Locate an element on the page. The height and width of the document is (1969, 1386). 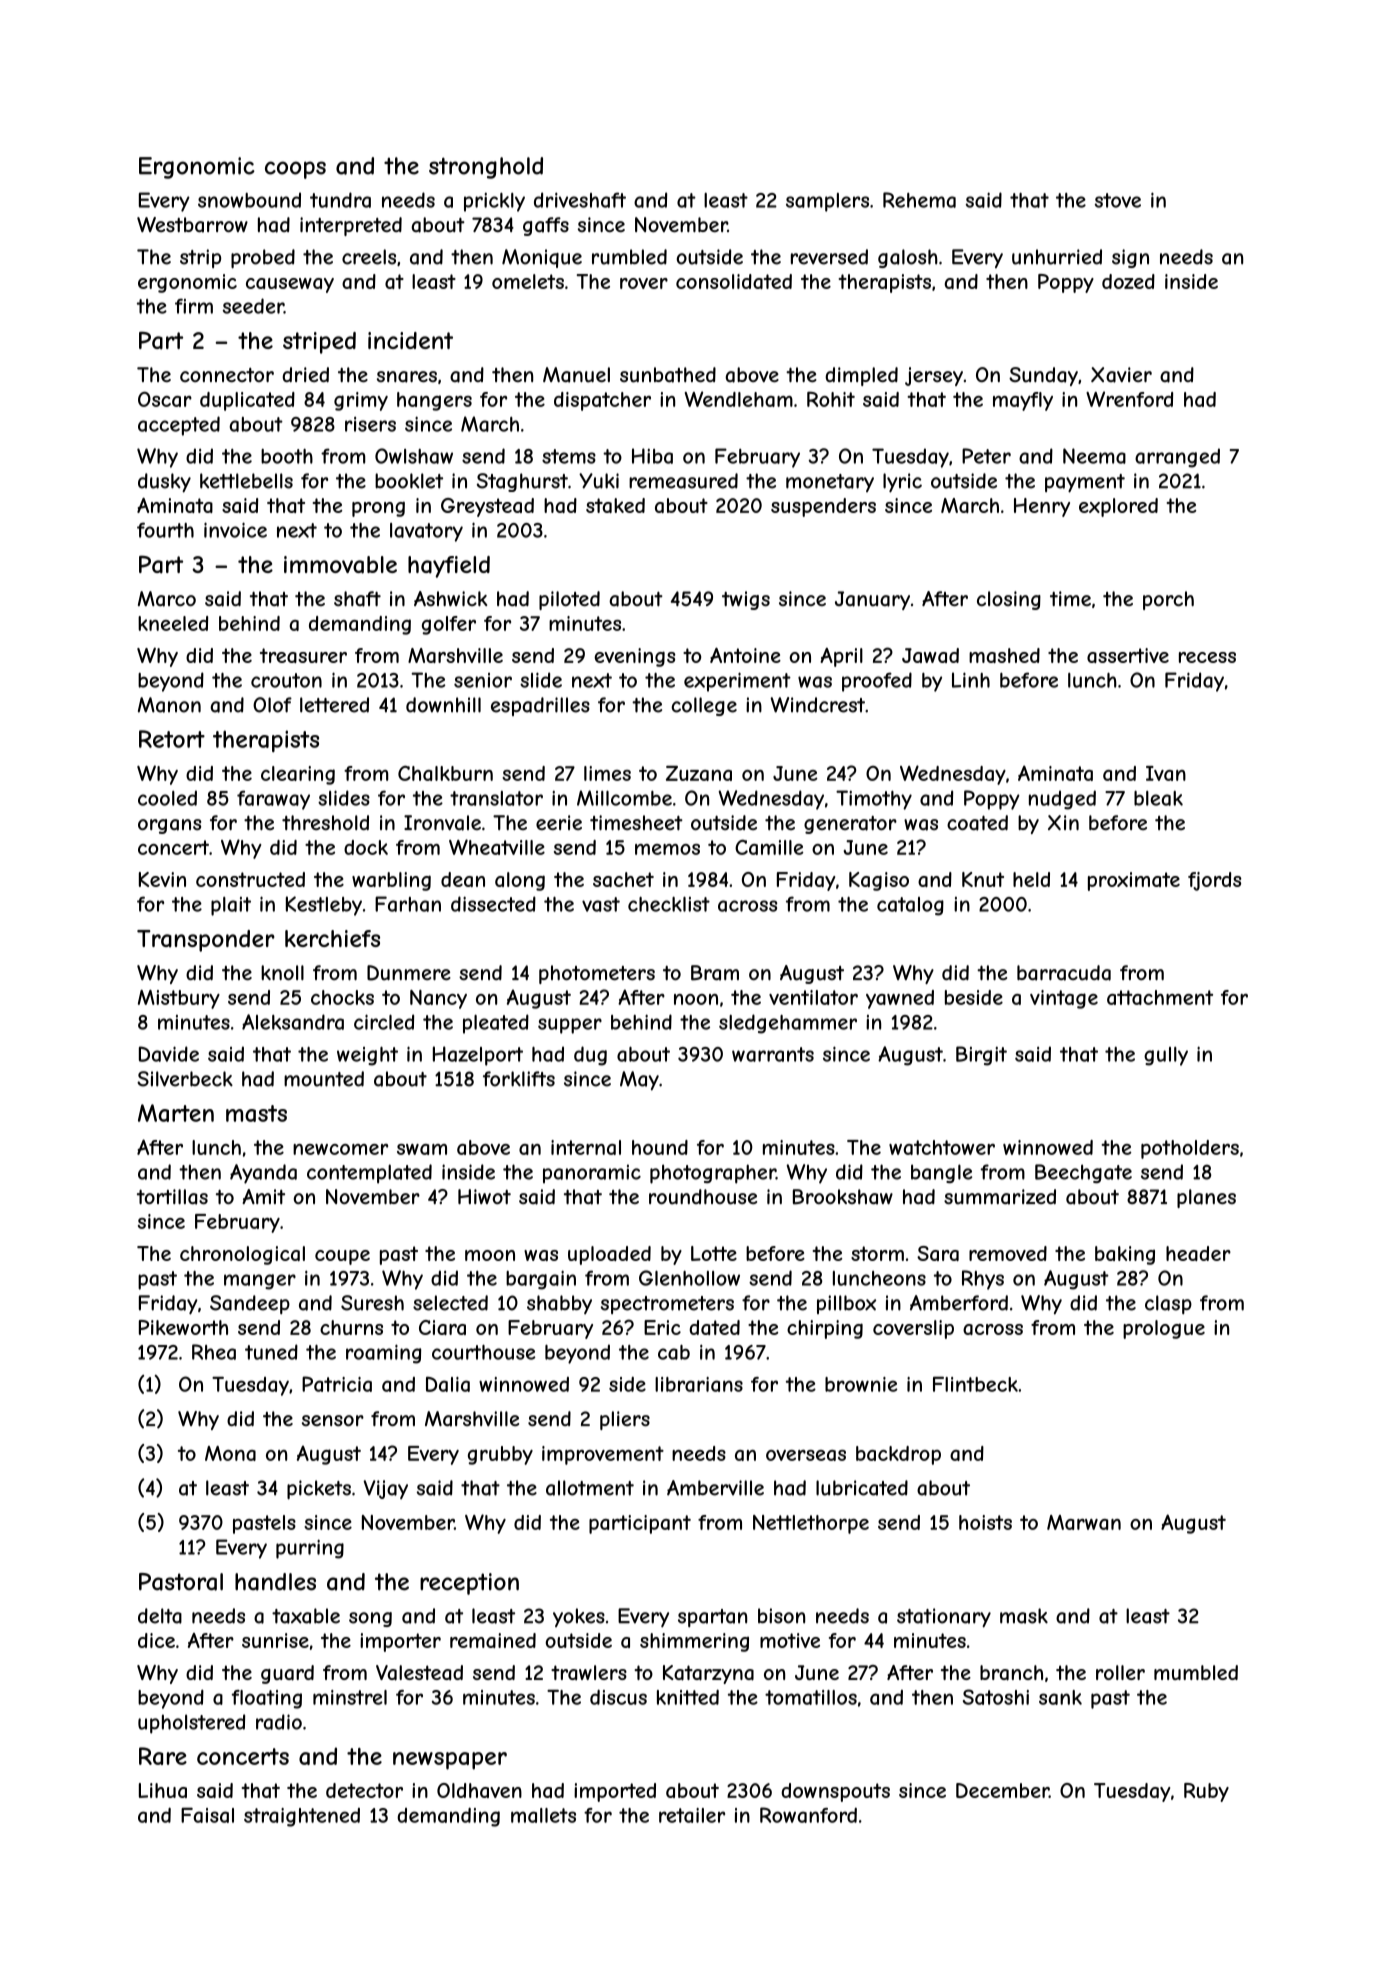
stronghold is located at coordinates (486, 168).
